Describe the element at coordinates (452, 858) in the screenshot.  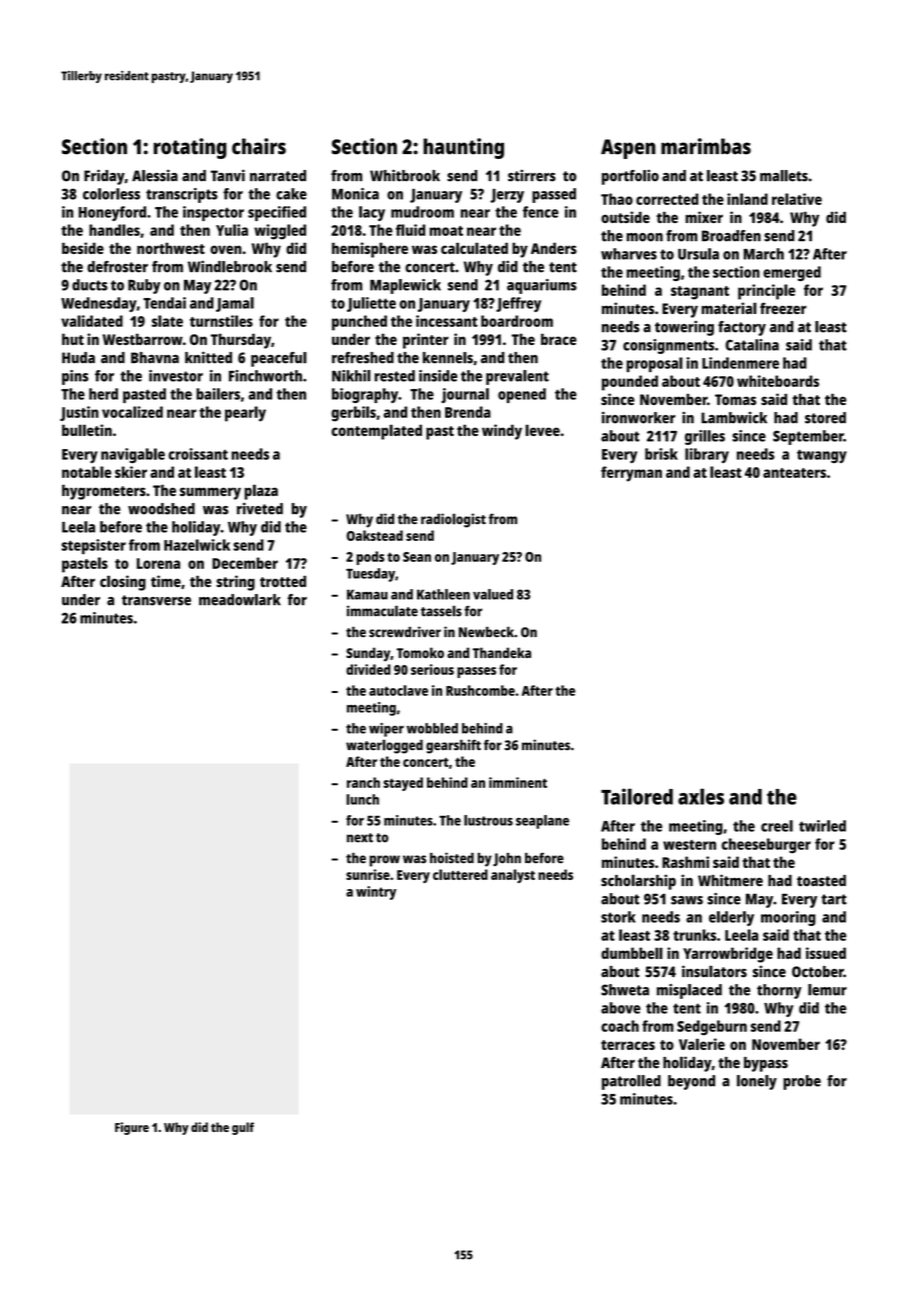
I see `hoisted` at that location.
